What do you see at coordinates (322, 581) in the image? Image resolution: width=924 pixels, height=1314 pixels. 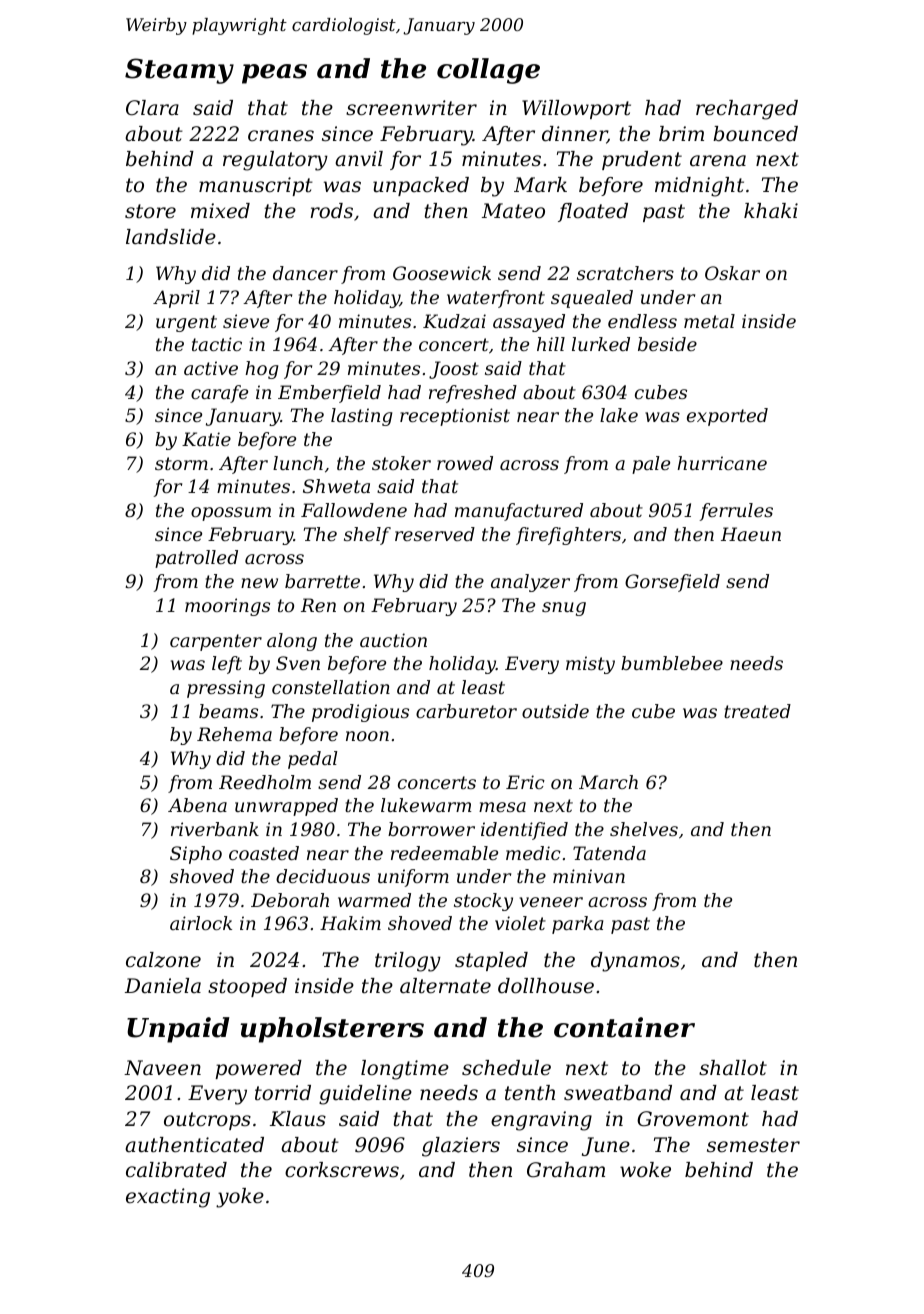 I see `barrette` at bounding box center [322, 581].
